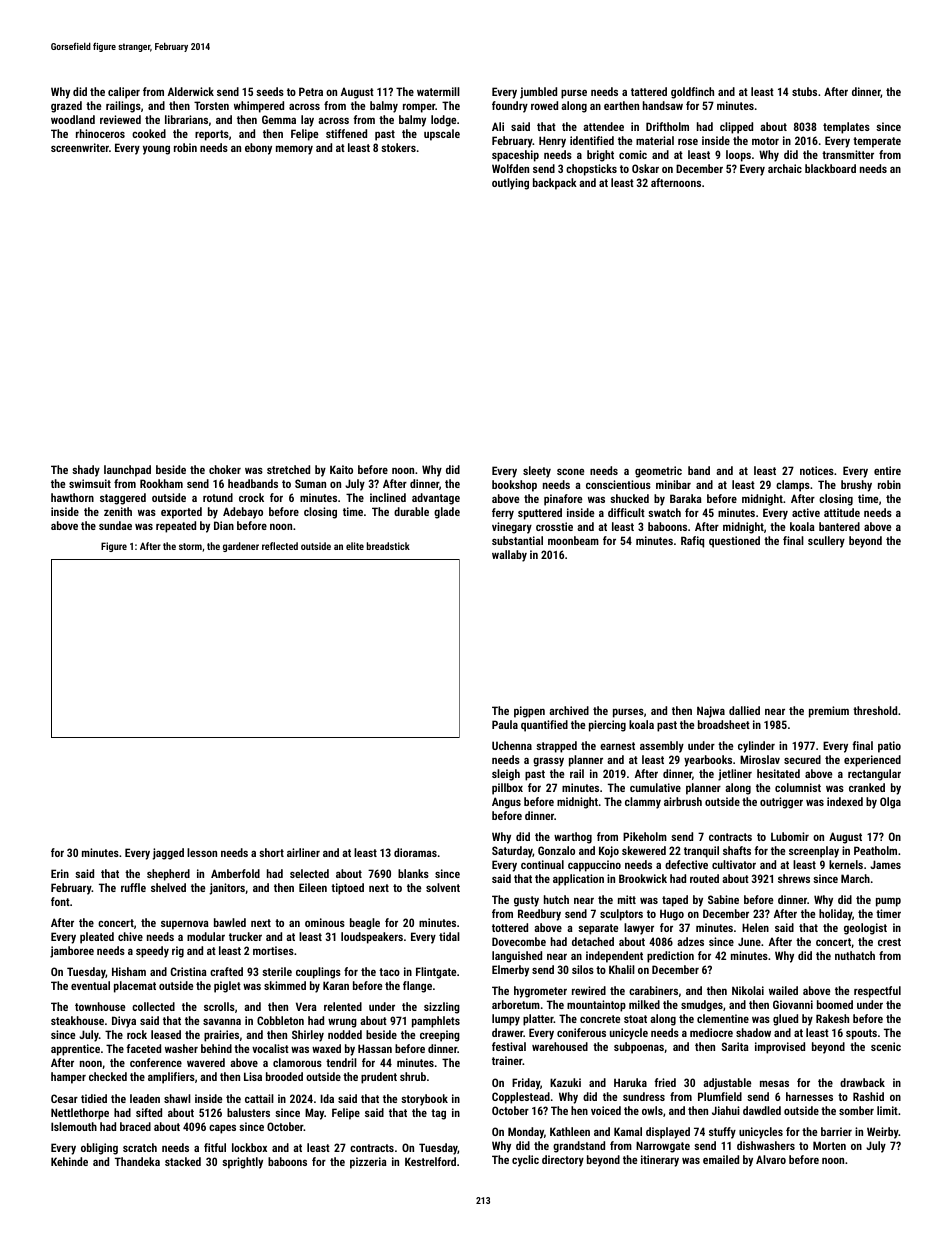 The height and width of the image is (1233, 952). What do you see at coordinates (890, 803) in the image?
I see `Olga` at bounding box center [890, 803].
